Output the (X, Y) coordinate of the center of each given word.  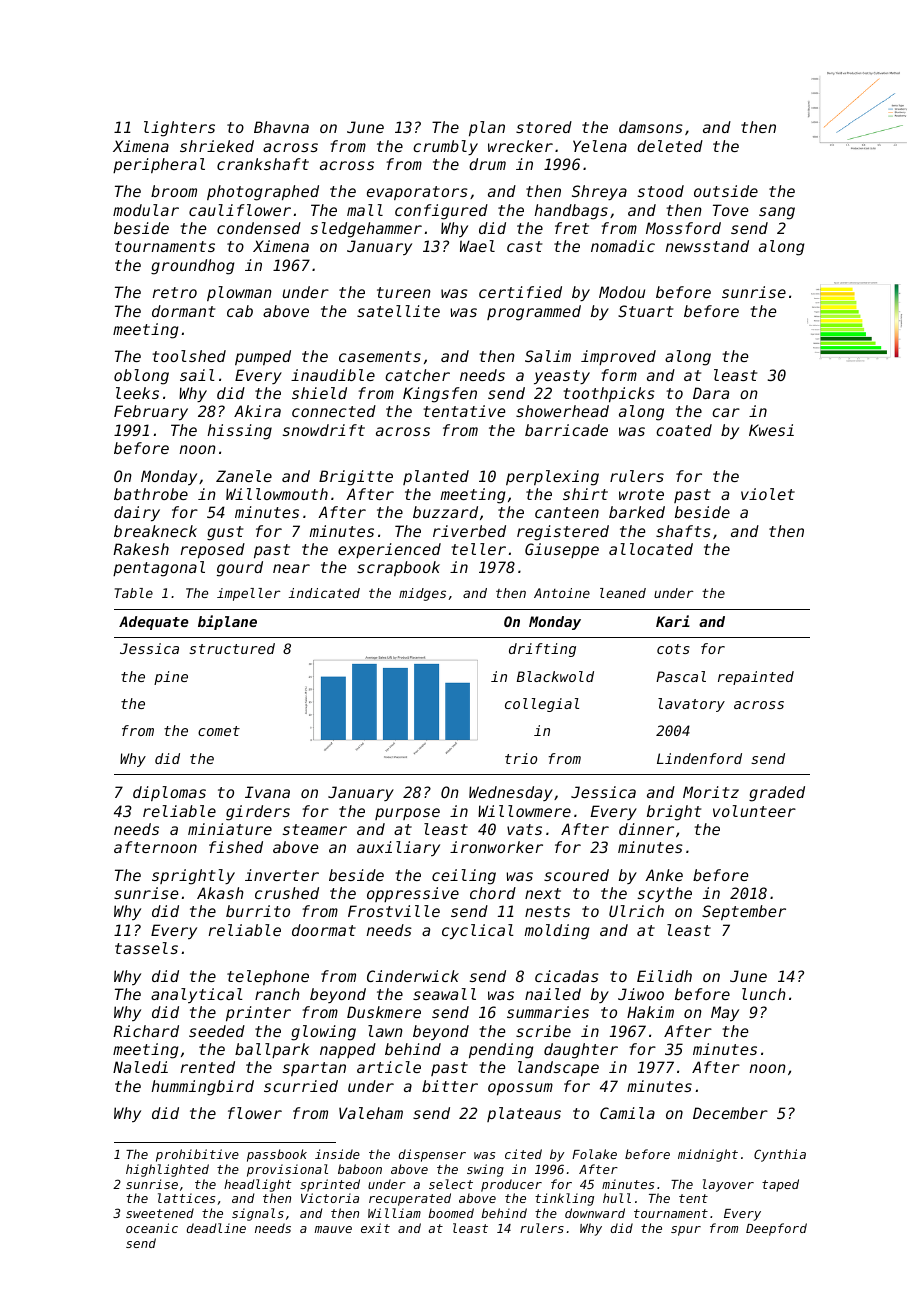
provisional (287, 1170)
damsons (651, 127)
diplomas (169, 793)
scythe (665, 894)
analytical (197, 995)
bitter (450, 1086)
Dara (711, 393)
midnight (708, 1155)
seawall (444, 994)
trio (521, 758)
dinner (646, 829)
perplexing (552, 478)
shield (319, 393)
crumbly (445, 147)
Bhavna (281, 127)
